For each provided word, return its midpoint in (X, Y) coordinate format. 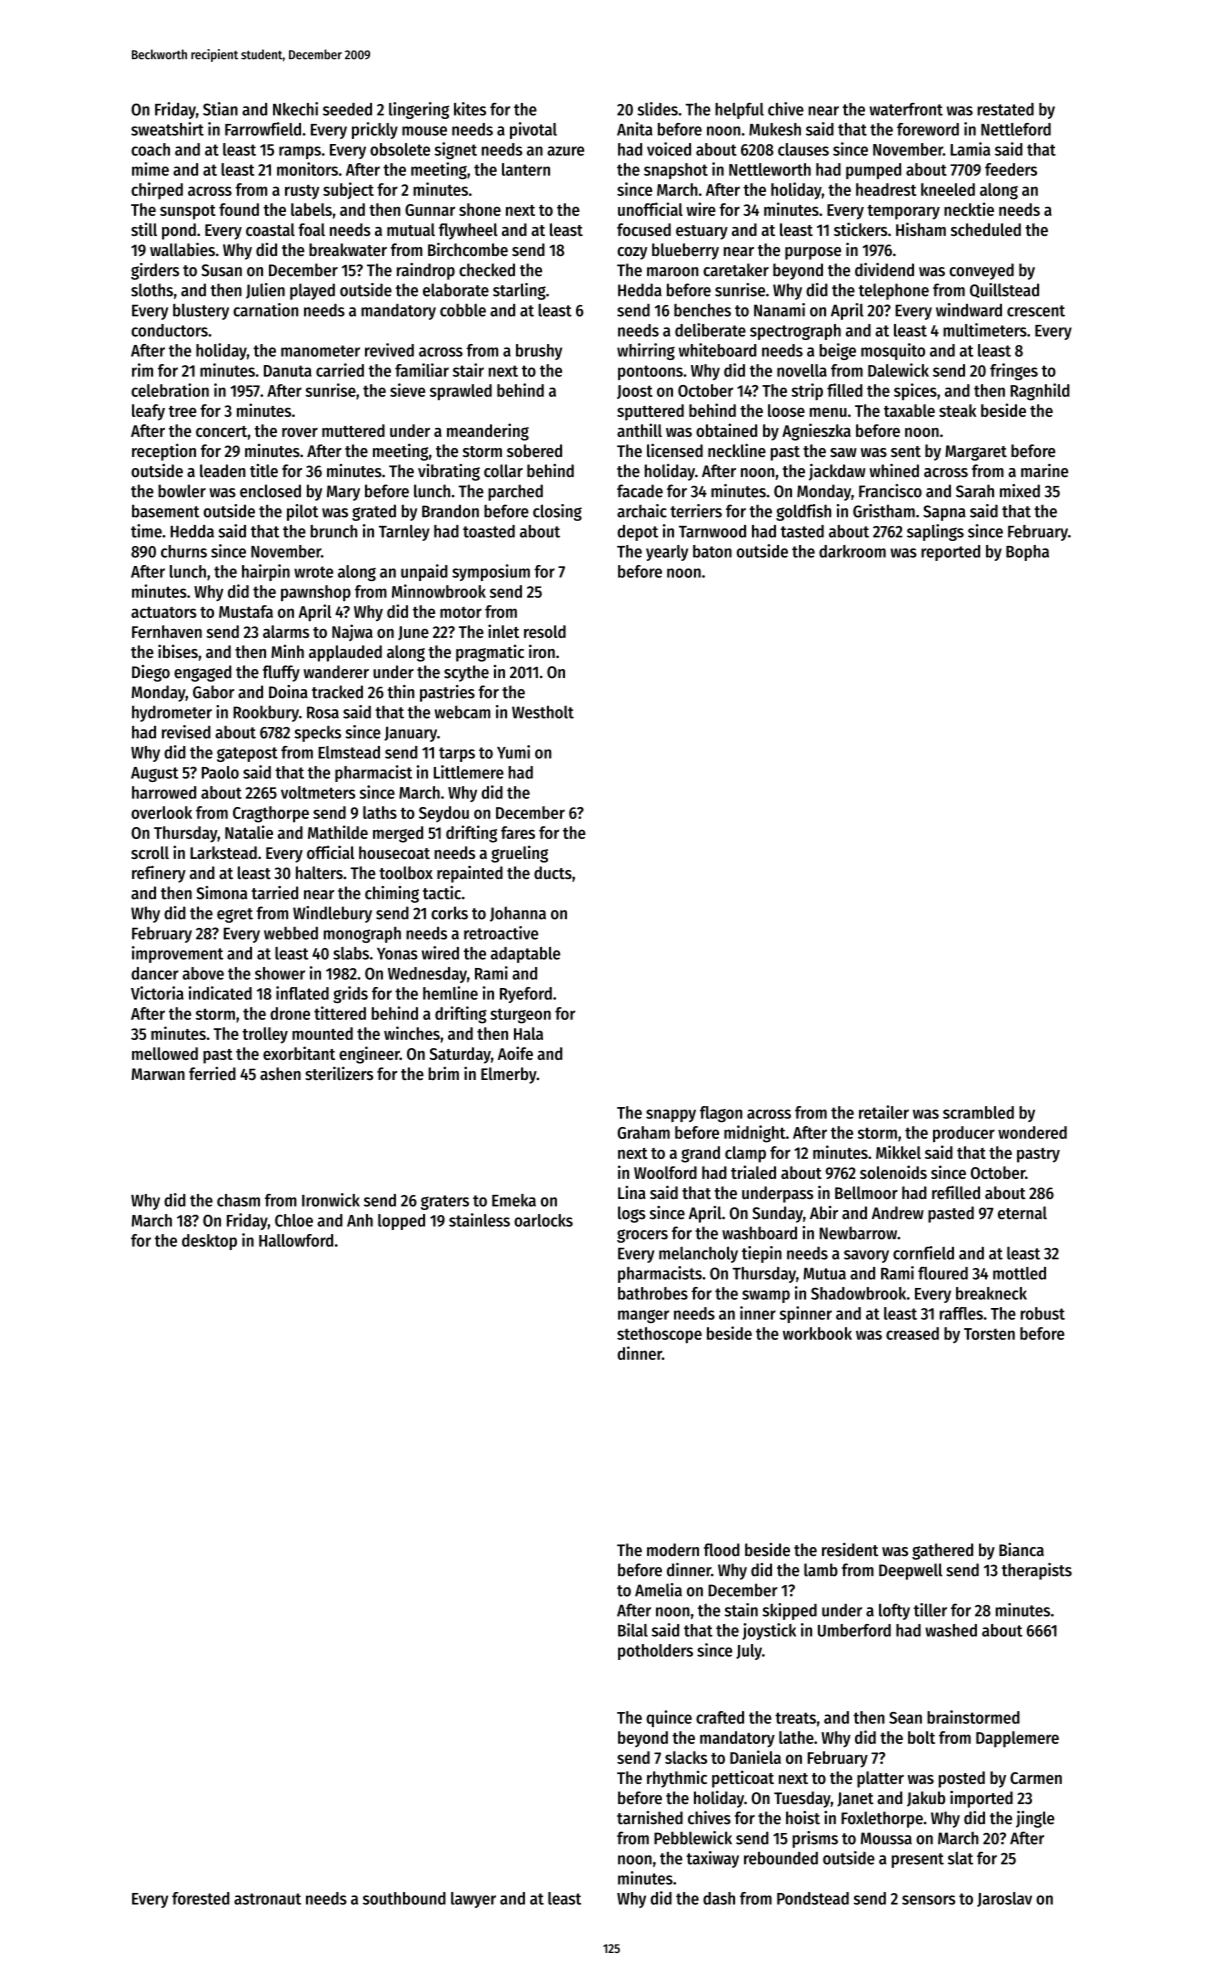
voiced (669, 149)
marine (1044, 471)
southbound (404, 1898)
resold (545, 631)
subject (348, 190)
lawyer (473, 1900)
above (203, 973)
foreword (928, 129)
